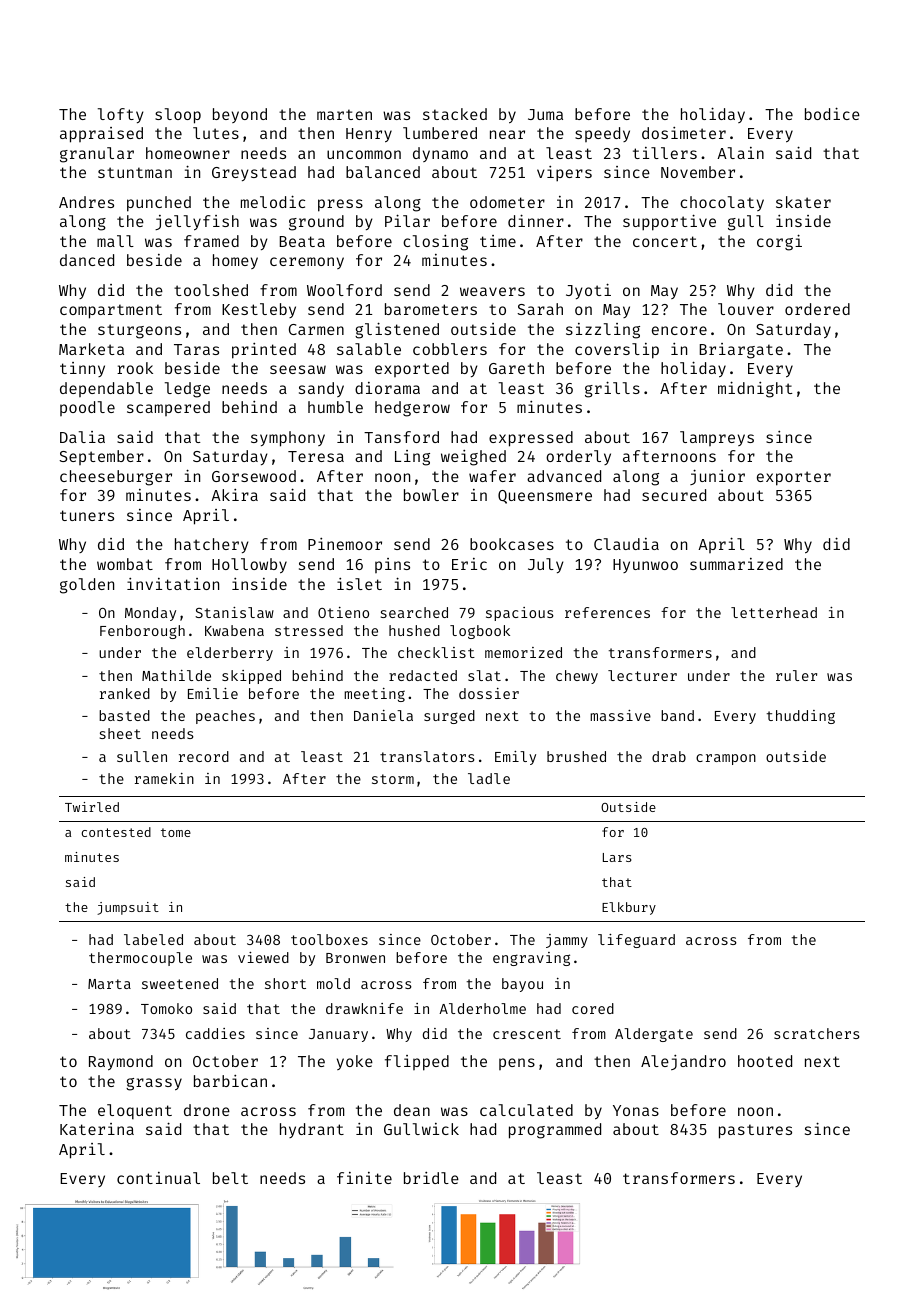  I want to click on storm, so click(393, 779).
